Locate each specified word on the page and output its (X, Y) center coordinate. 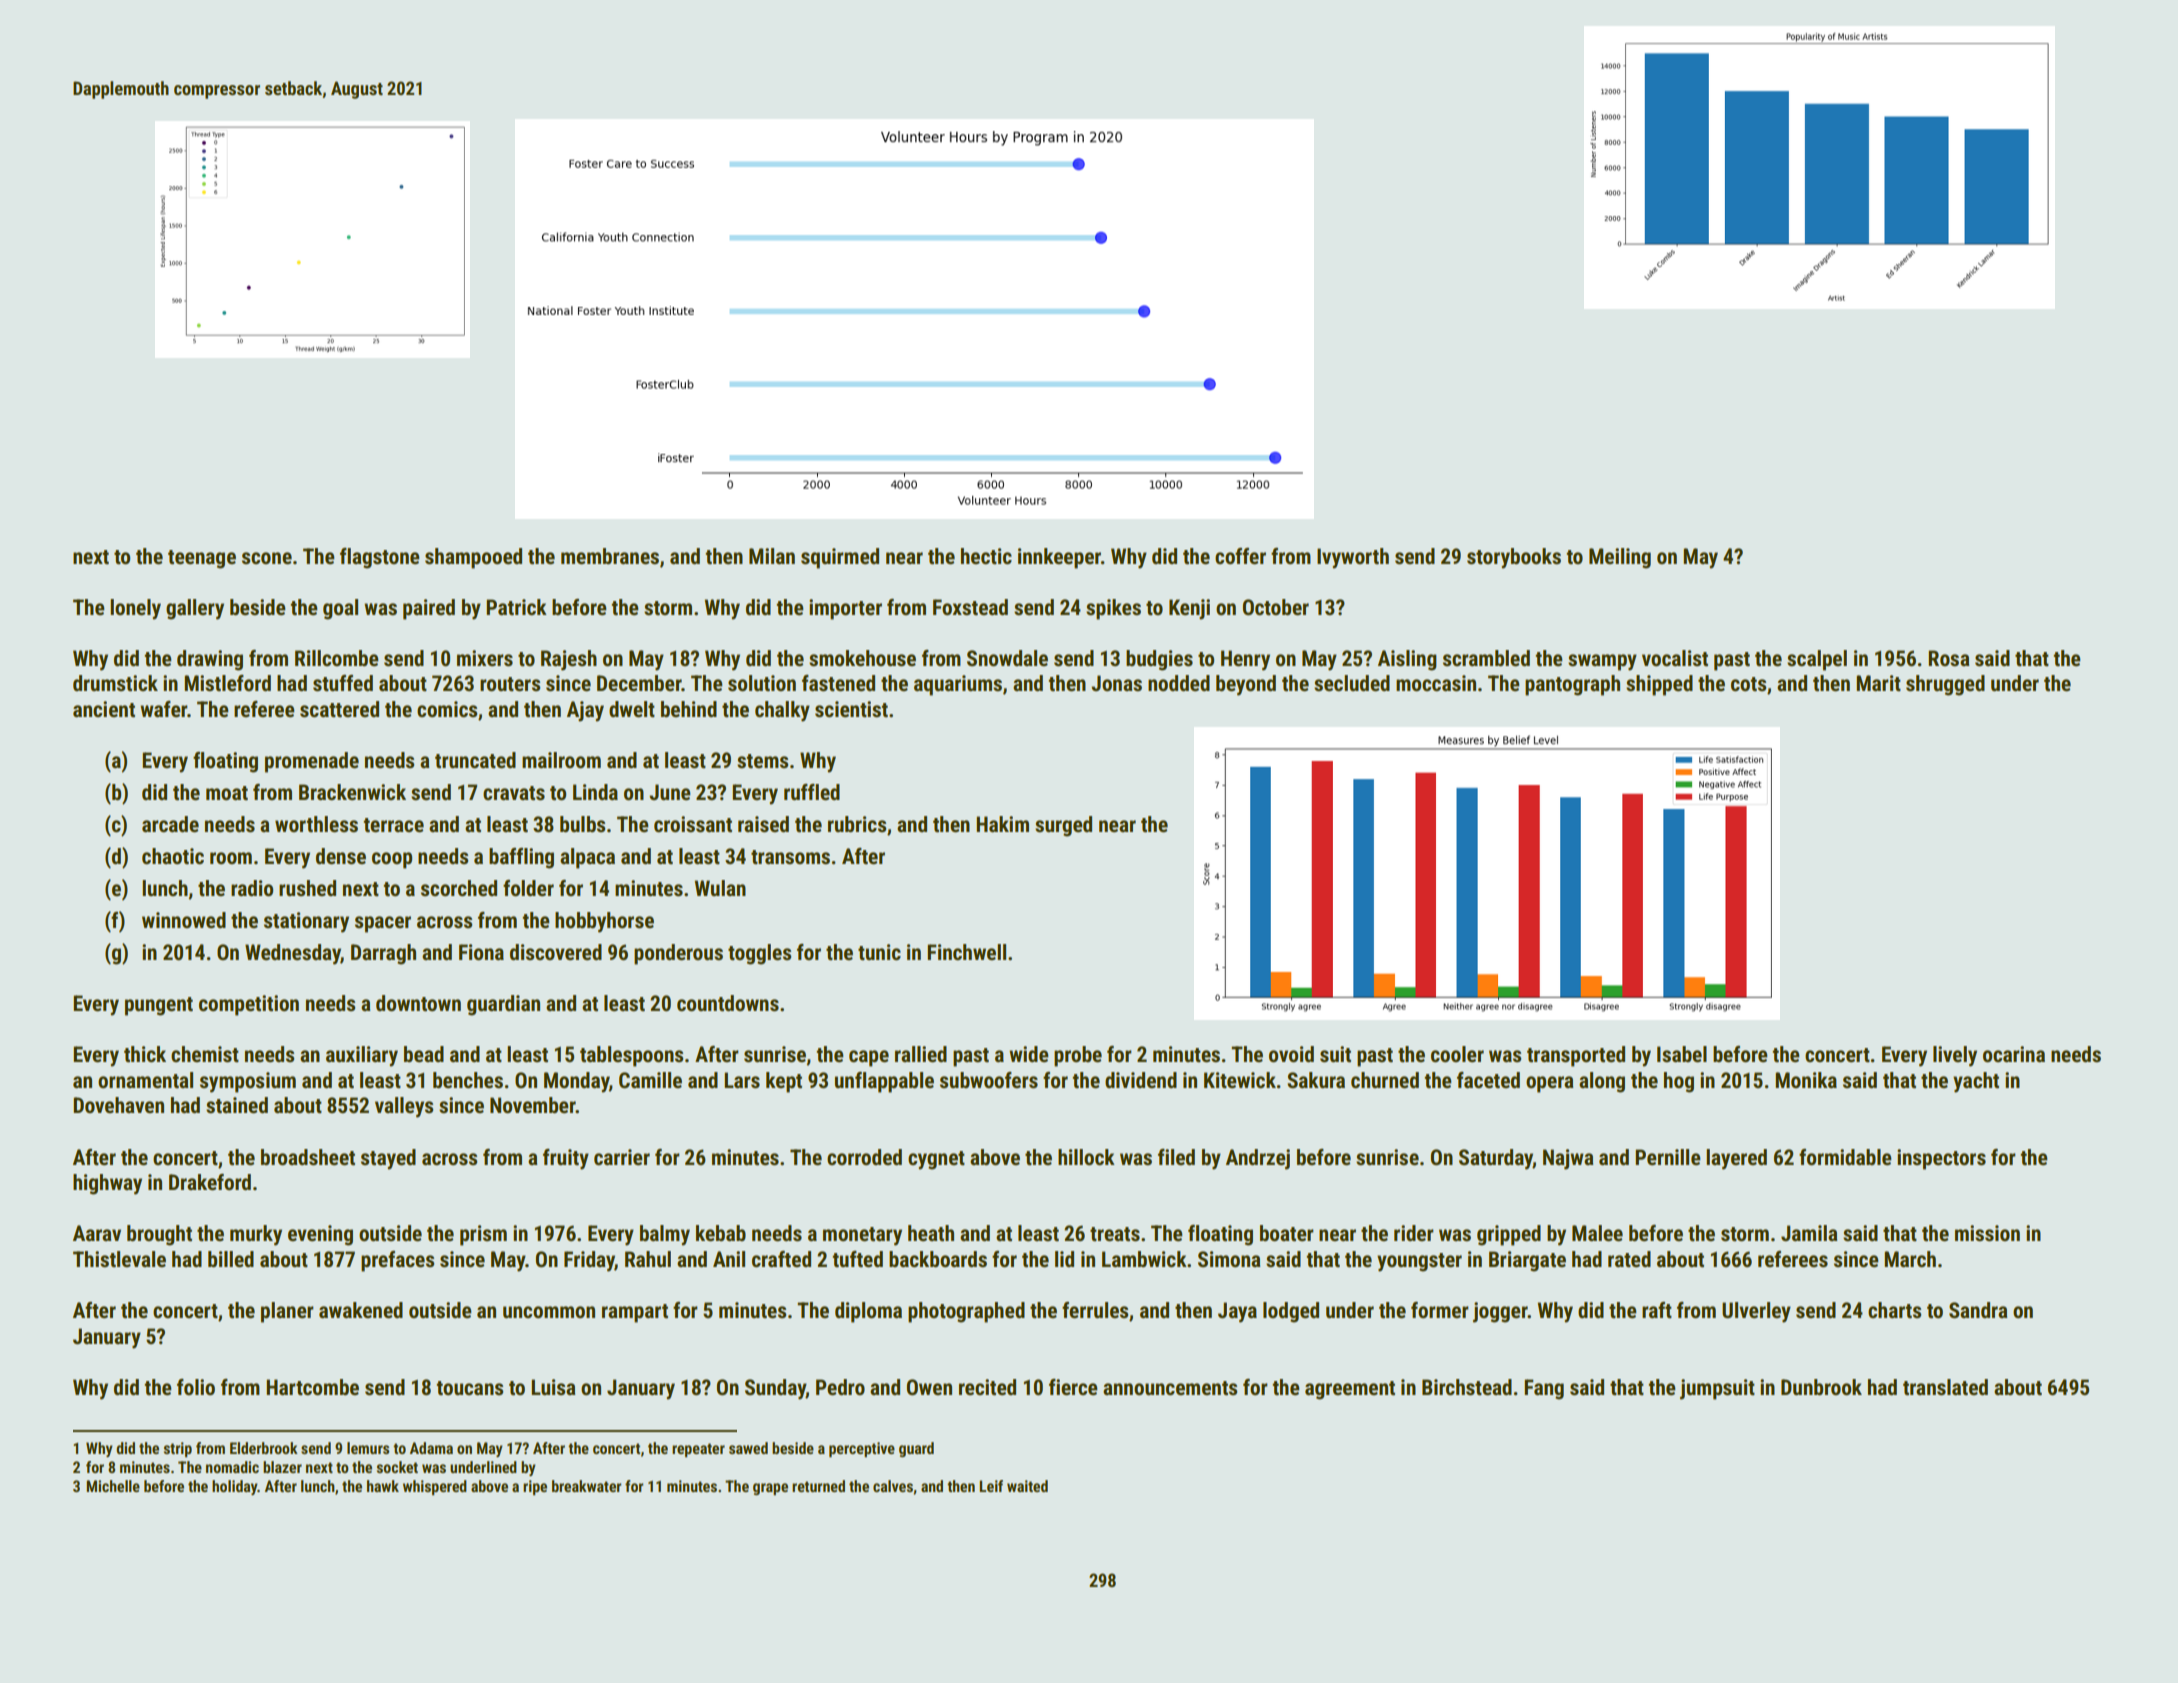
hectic (986, 556)
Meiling (1620, 558)
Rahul (648, 1259)
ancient (104, 709)
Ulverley (1756, 1312)
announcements (1170, 1388)
